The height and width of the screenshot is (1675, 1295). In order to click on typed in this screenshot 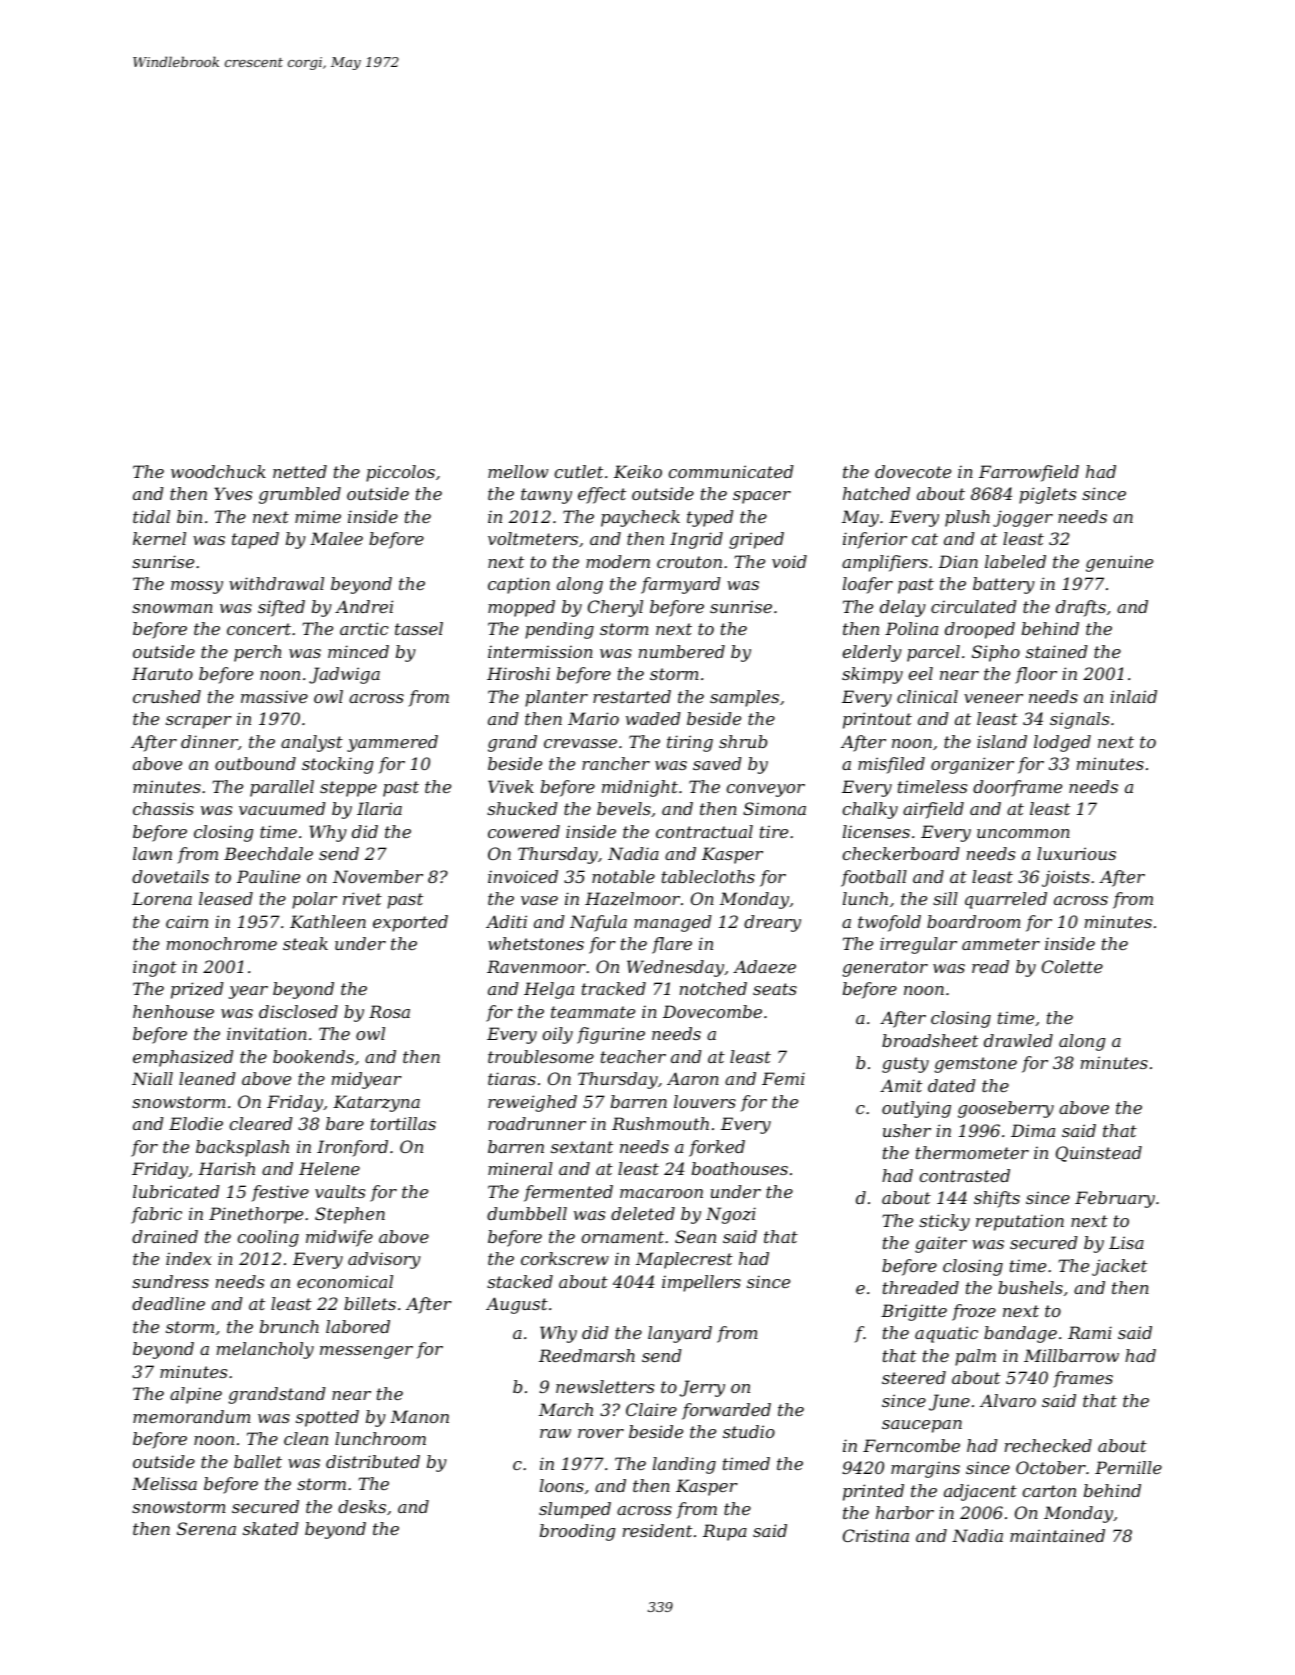, I will do `click(710, 518)`.
